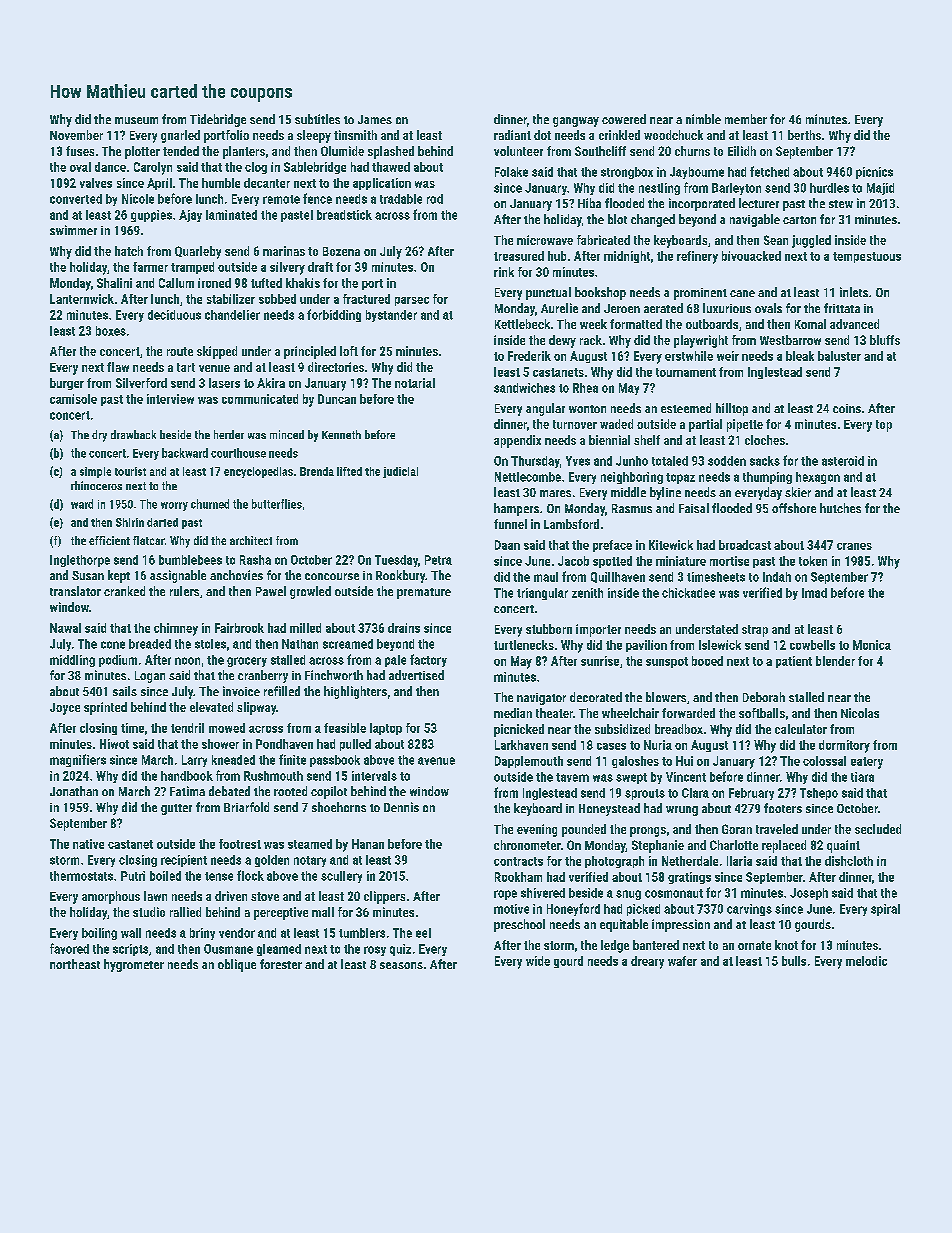 This page has height=1233, width=952. Describe the element at coordinates (794, 961) in the page. I see `bulls` at that location.
